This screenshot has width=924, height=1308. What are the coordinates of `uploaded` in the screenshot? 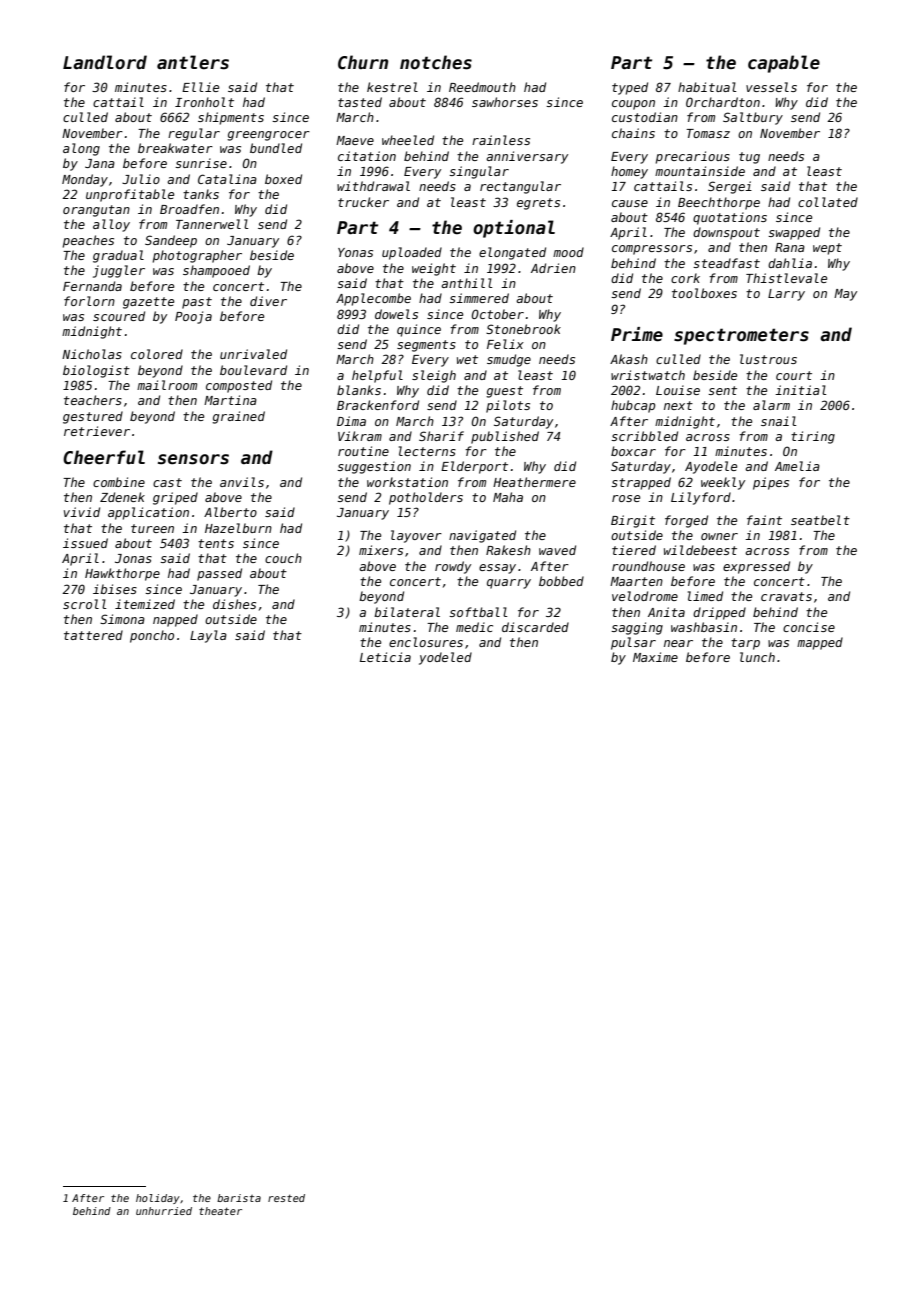 It's located at (412, 253).
